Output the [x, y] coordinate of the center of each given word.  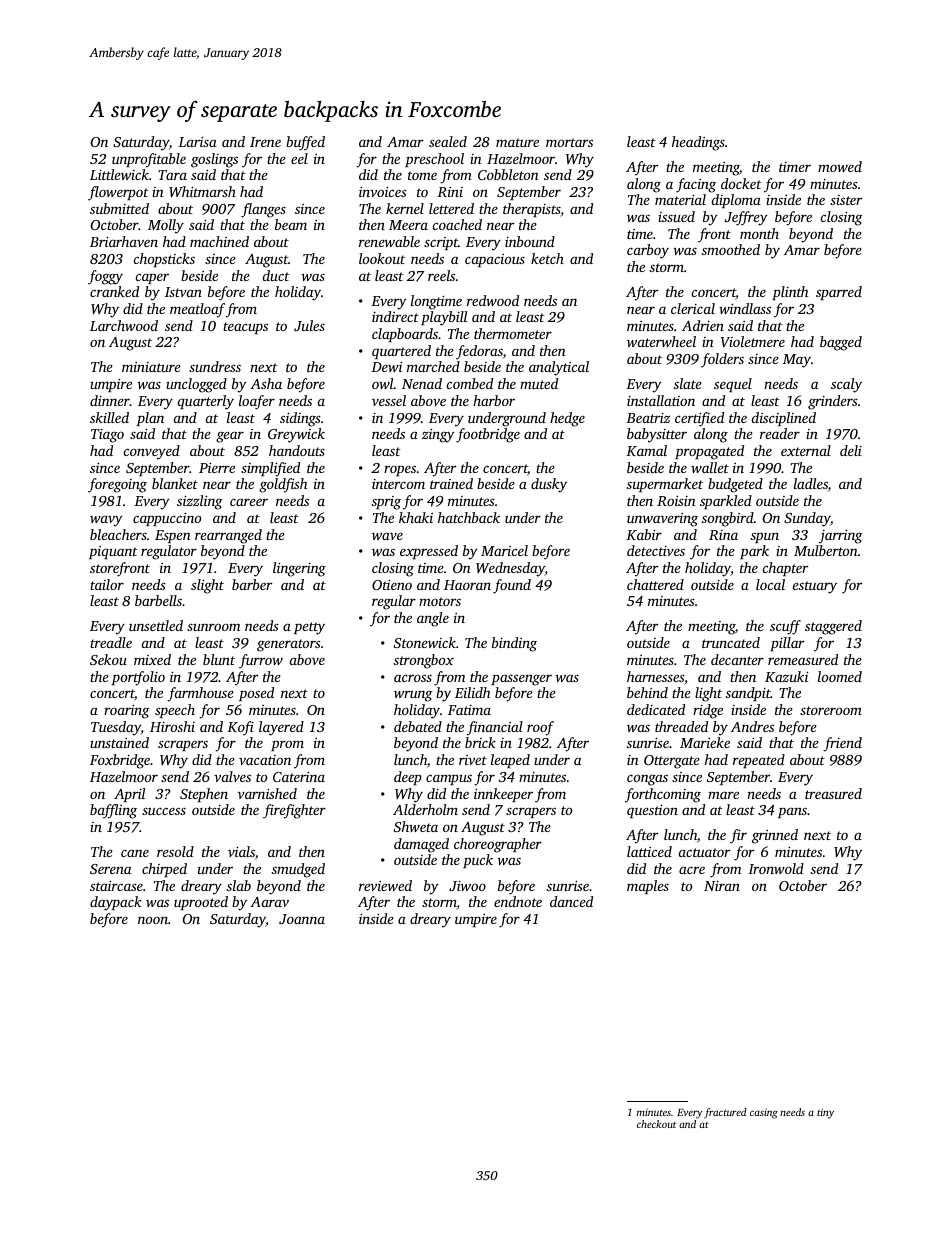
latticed [649, 851]
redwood [493, 300]
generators [289, 645]
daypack [116, 903]
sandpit [748, 694]
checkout [656, 1124]
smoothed [731, 249]
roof [540, 728]
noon [153, 920]
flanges [263, 210]
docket [741, 183]
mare [723, 795]
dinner [110, 400]
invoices [383, 191]
